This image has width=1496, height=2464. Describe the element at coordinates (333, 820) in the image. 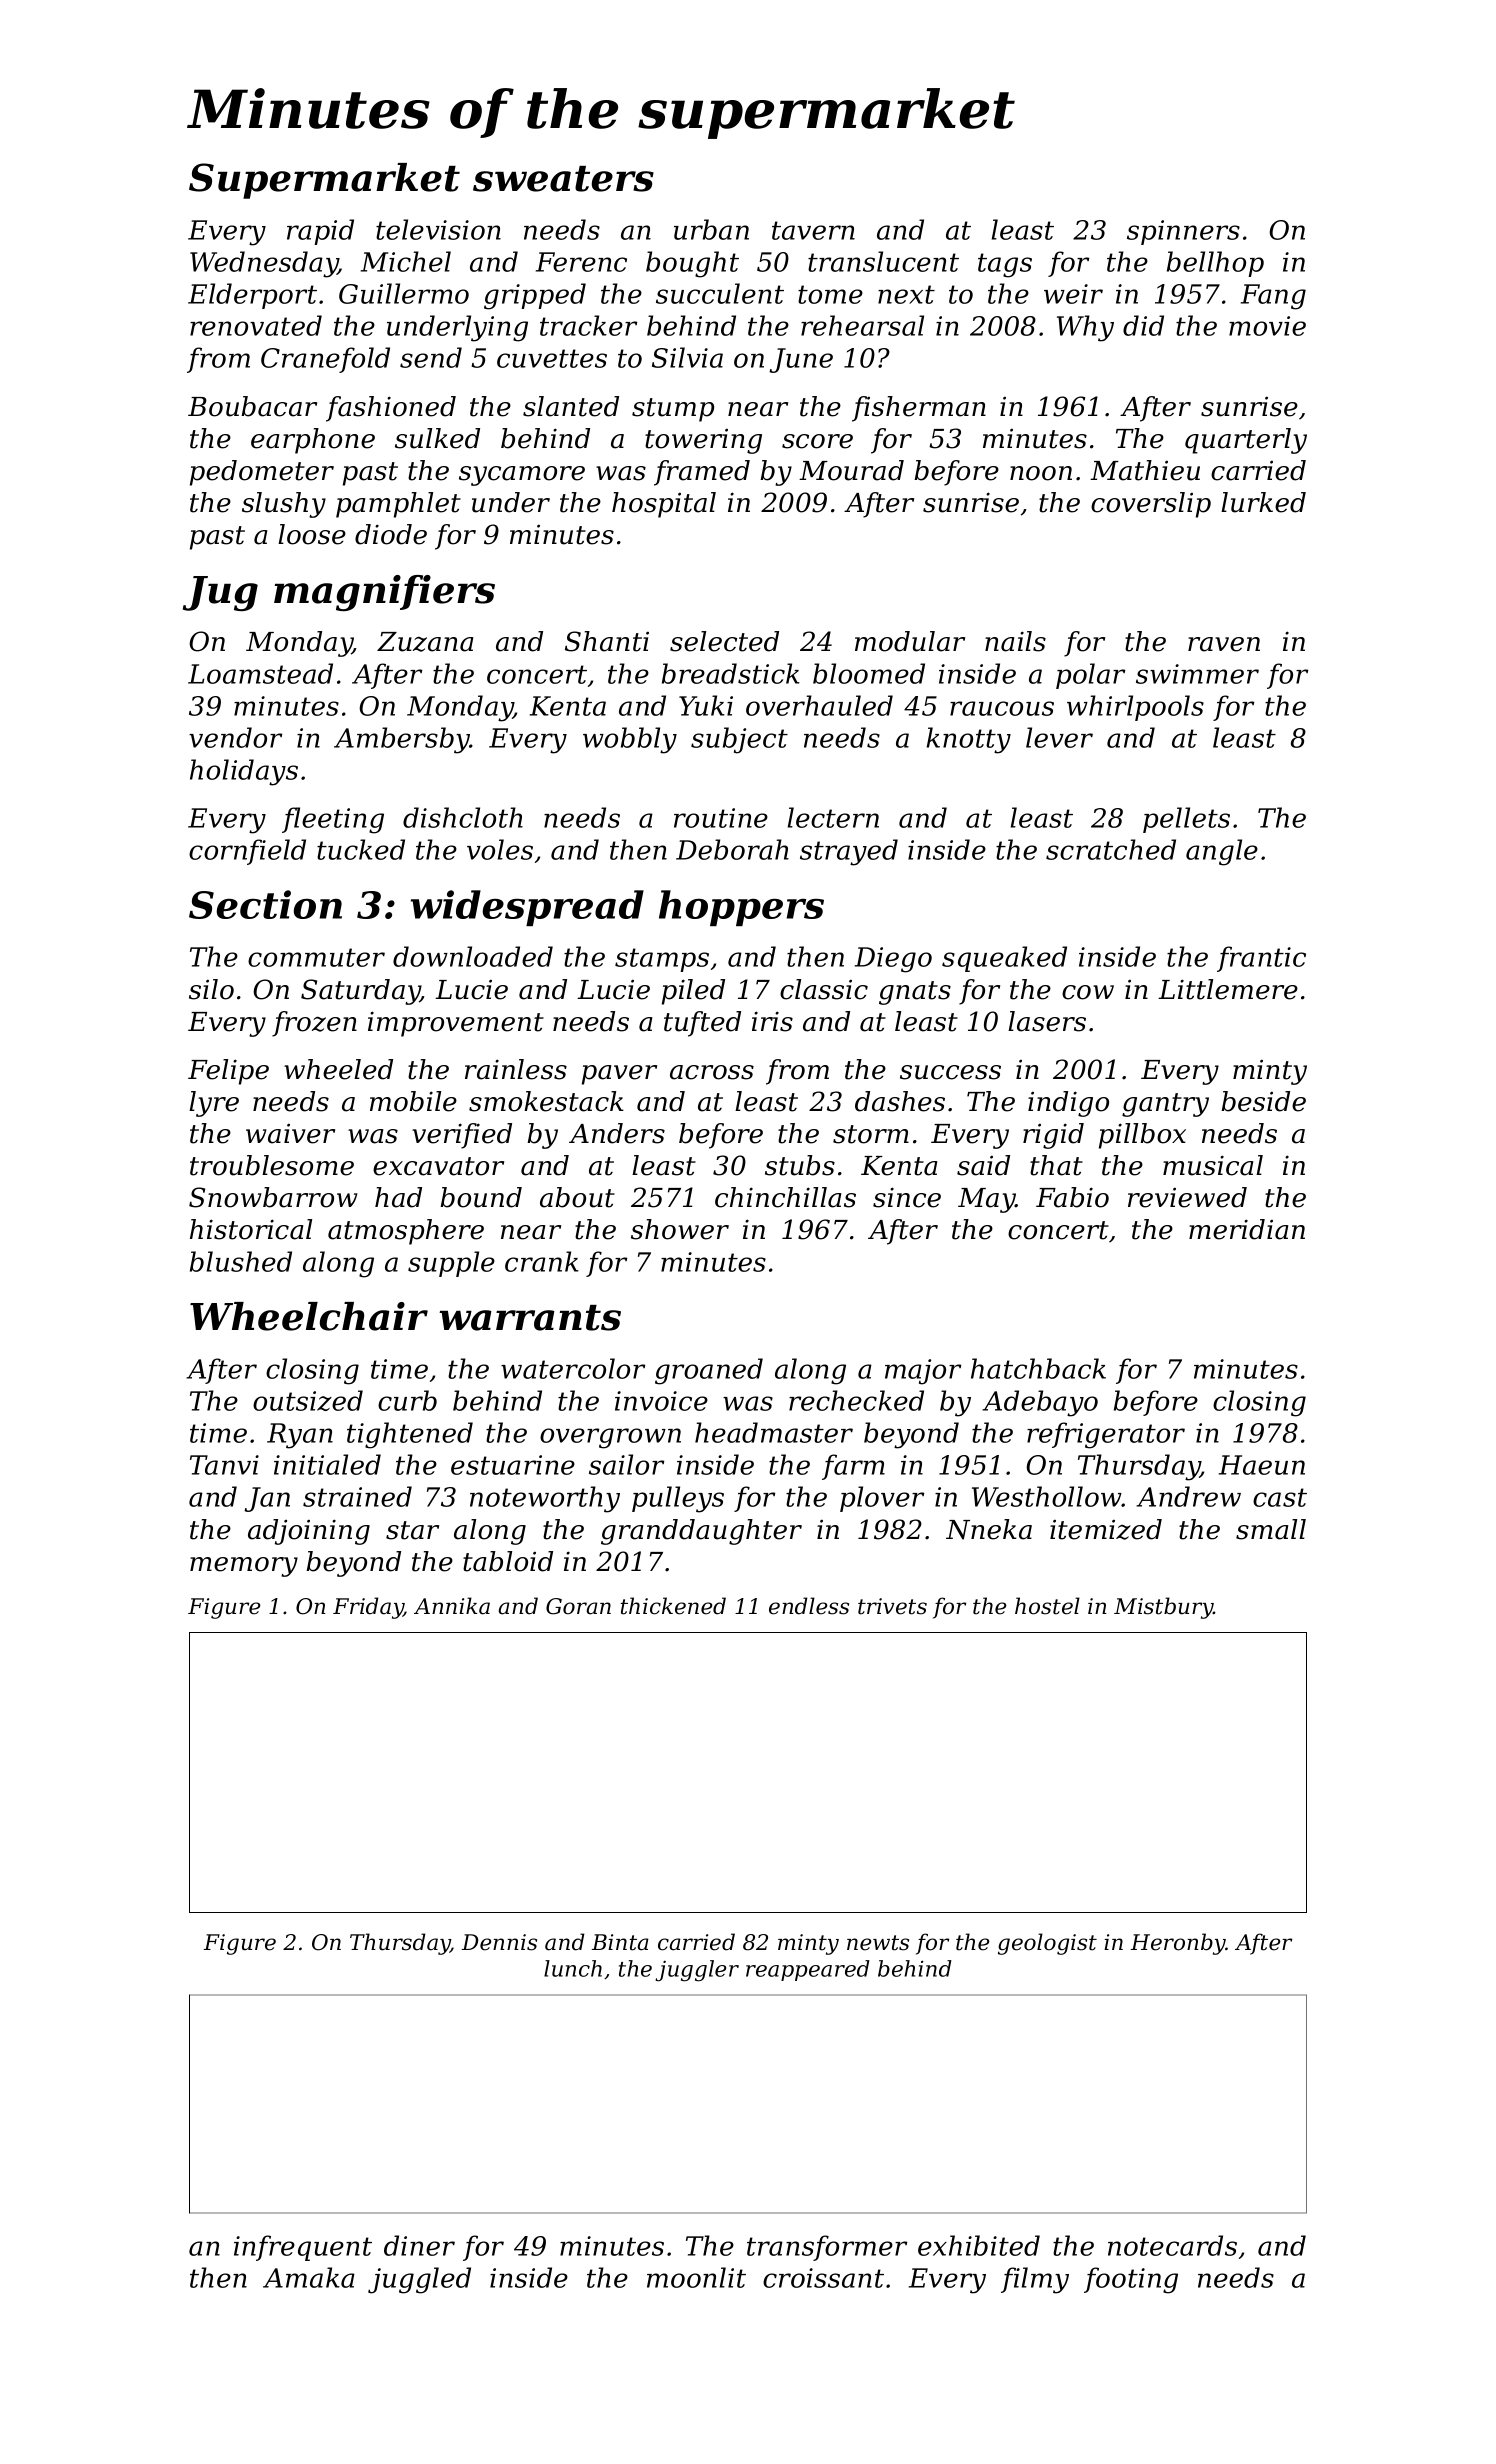

I see `fleeting` at that location.
